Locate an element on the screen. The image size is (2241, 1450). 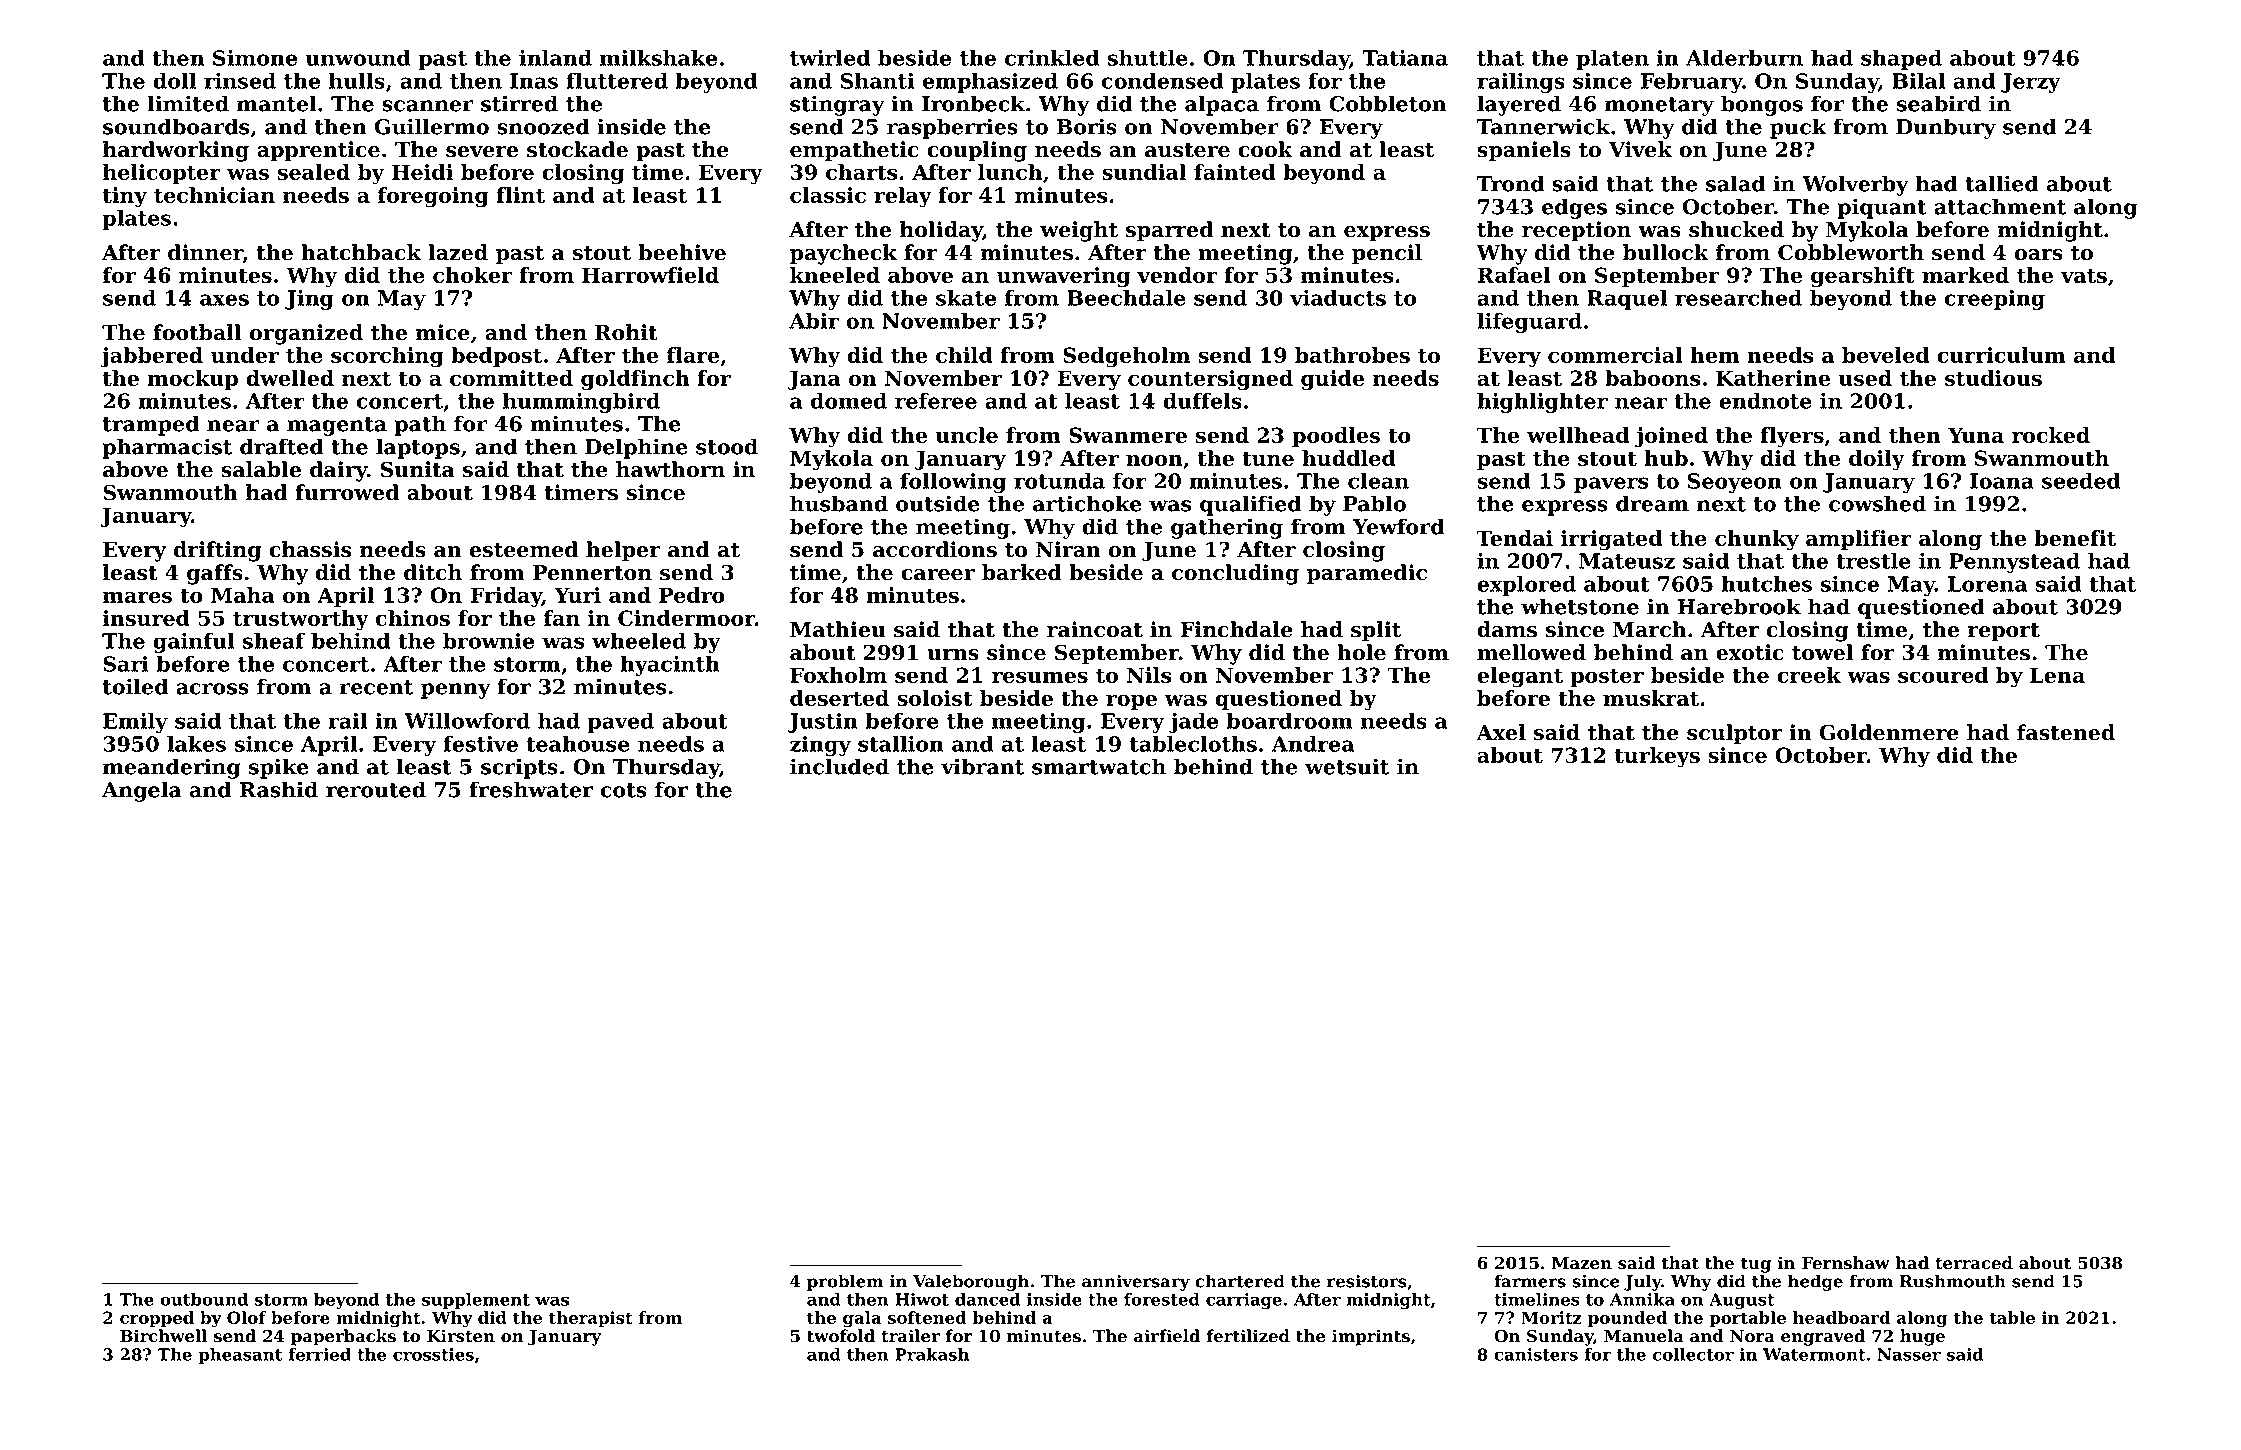
Mazen is located at coordinates (1582, 1263).
